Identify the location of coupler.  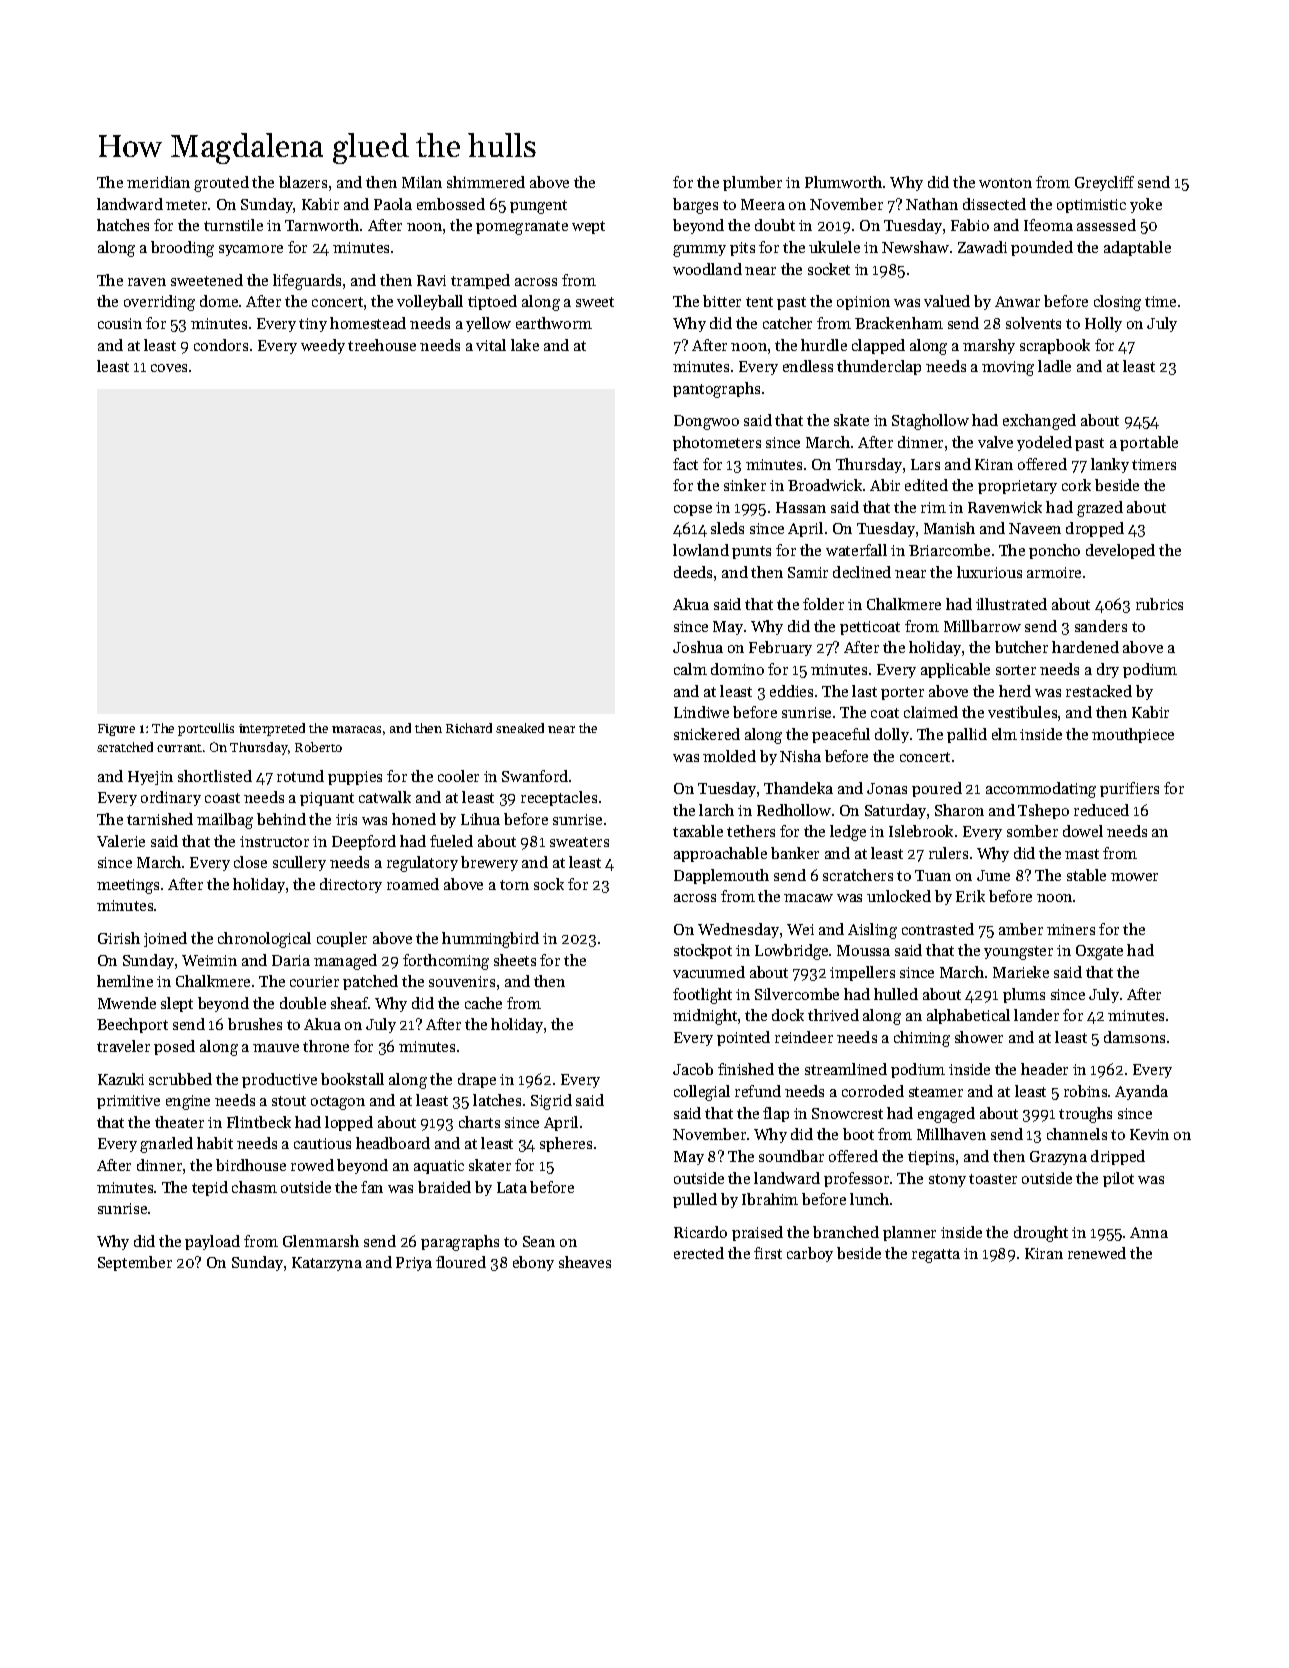
(342, 939).
